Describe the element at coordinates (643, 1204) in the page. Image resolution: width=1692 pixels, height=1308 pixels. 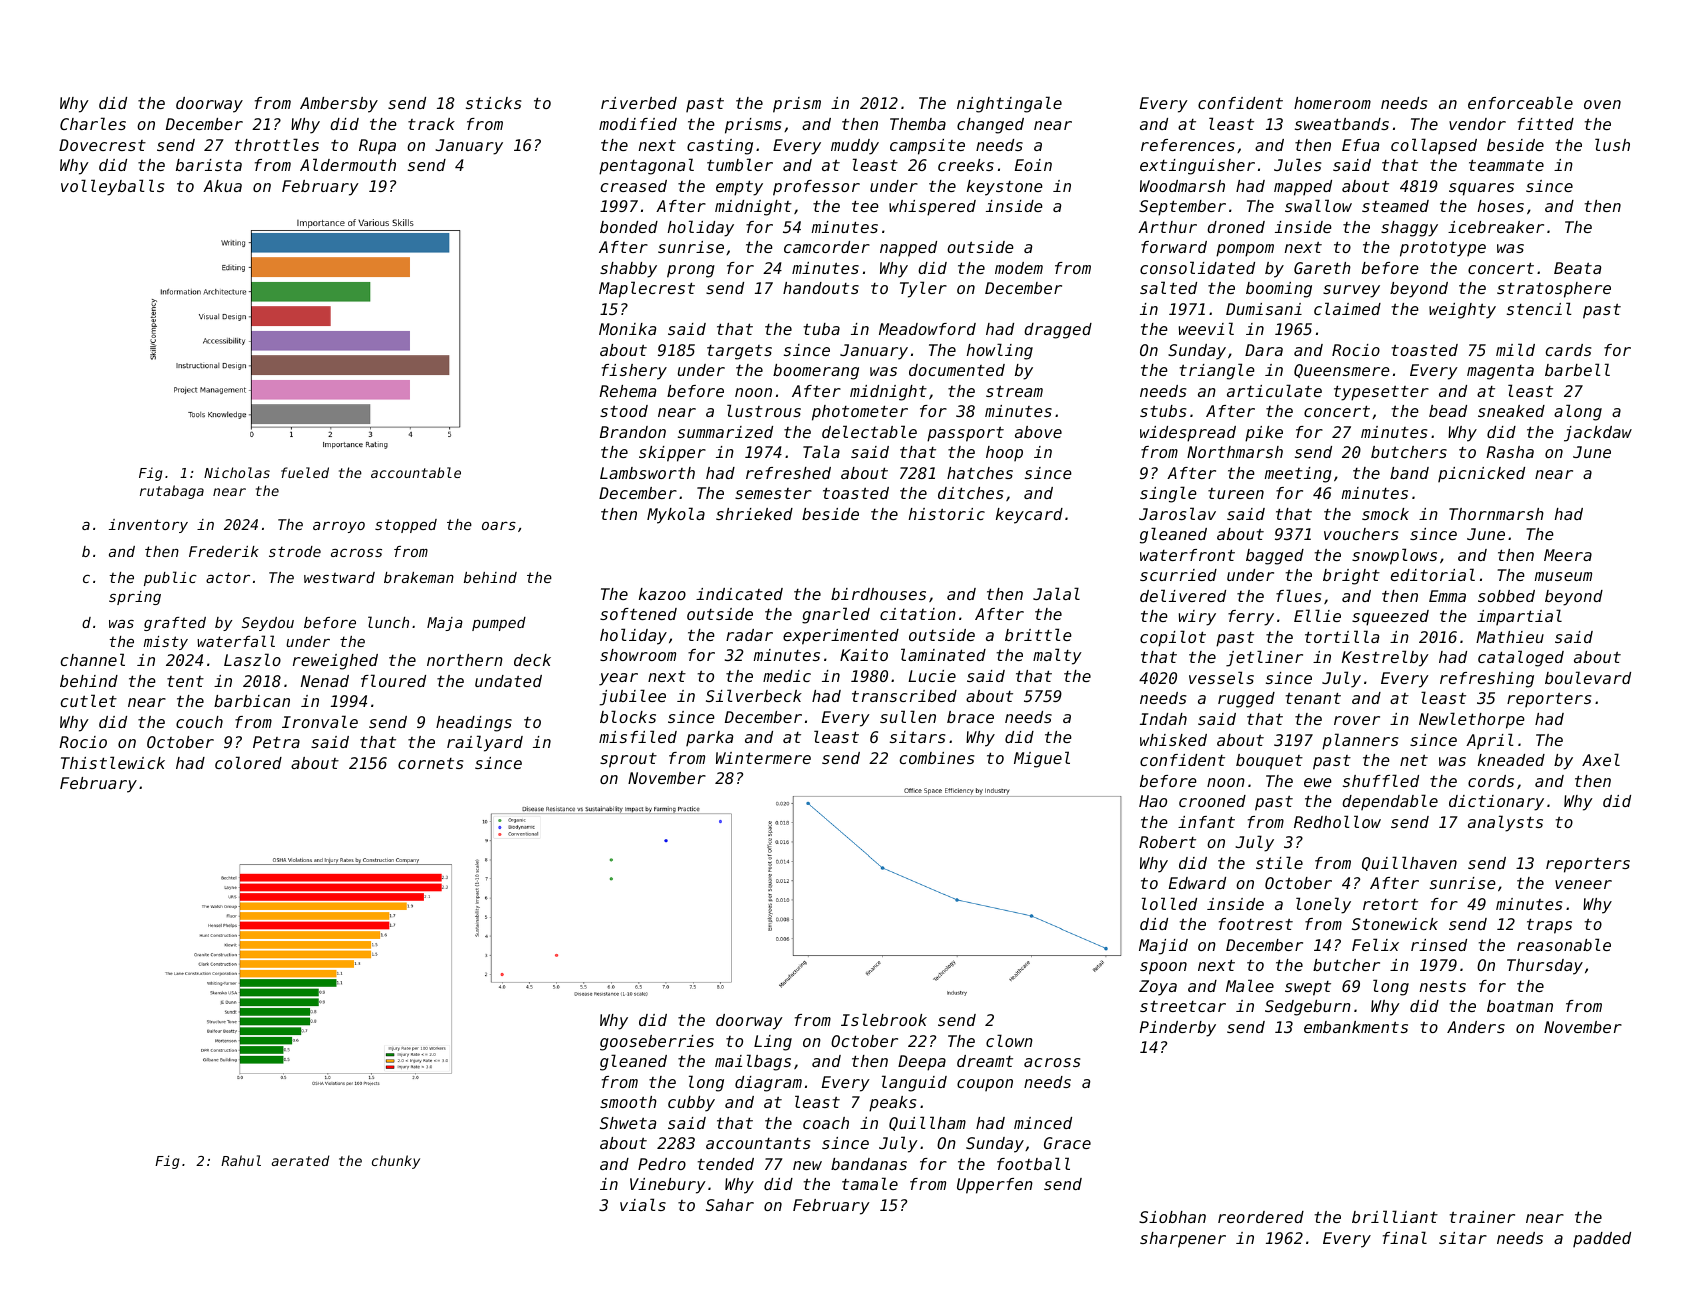
I see `vials` at that location.
